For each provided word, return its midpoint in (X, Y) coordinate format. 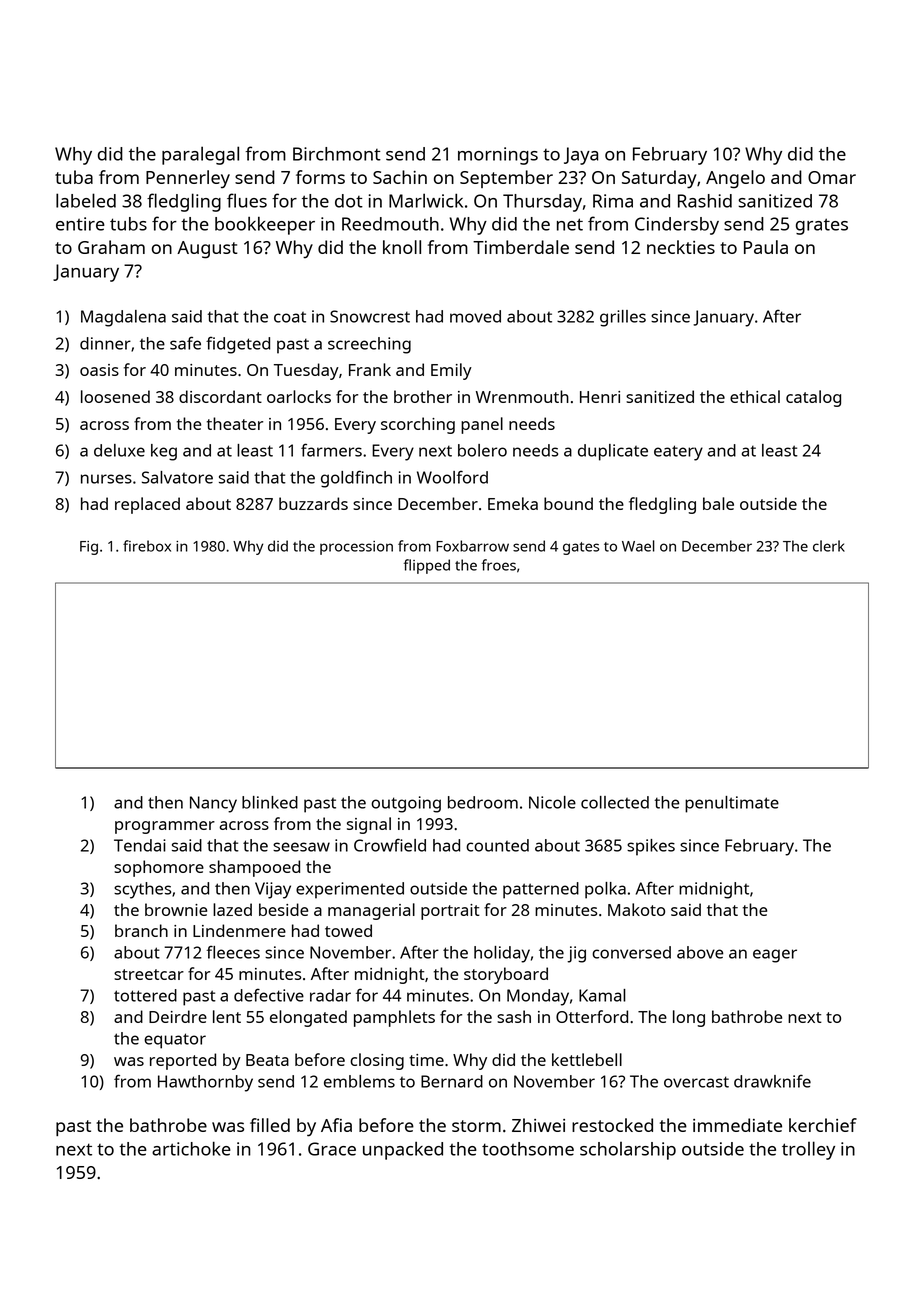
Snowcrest (370, 316)
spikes (651, 847)
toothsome (528, 1149)
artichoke (191, 1148)
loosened (115, 396)
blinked (270, 802)
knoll (402, 247)
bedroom (483, 802)
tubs (128, 224)
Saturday (659, 179)
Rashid (705, 201)
